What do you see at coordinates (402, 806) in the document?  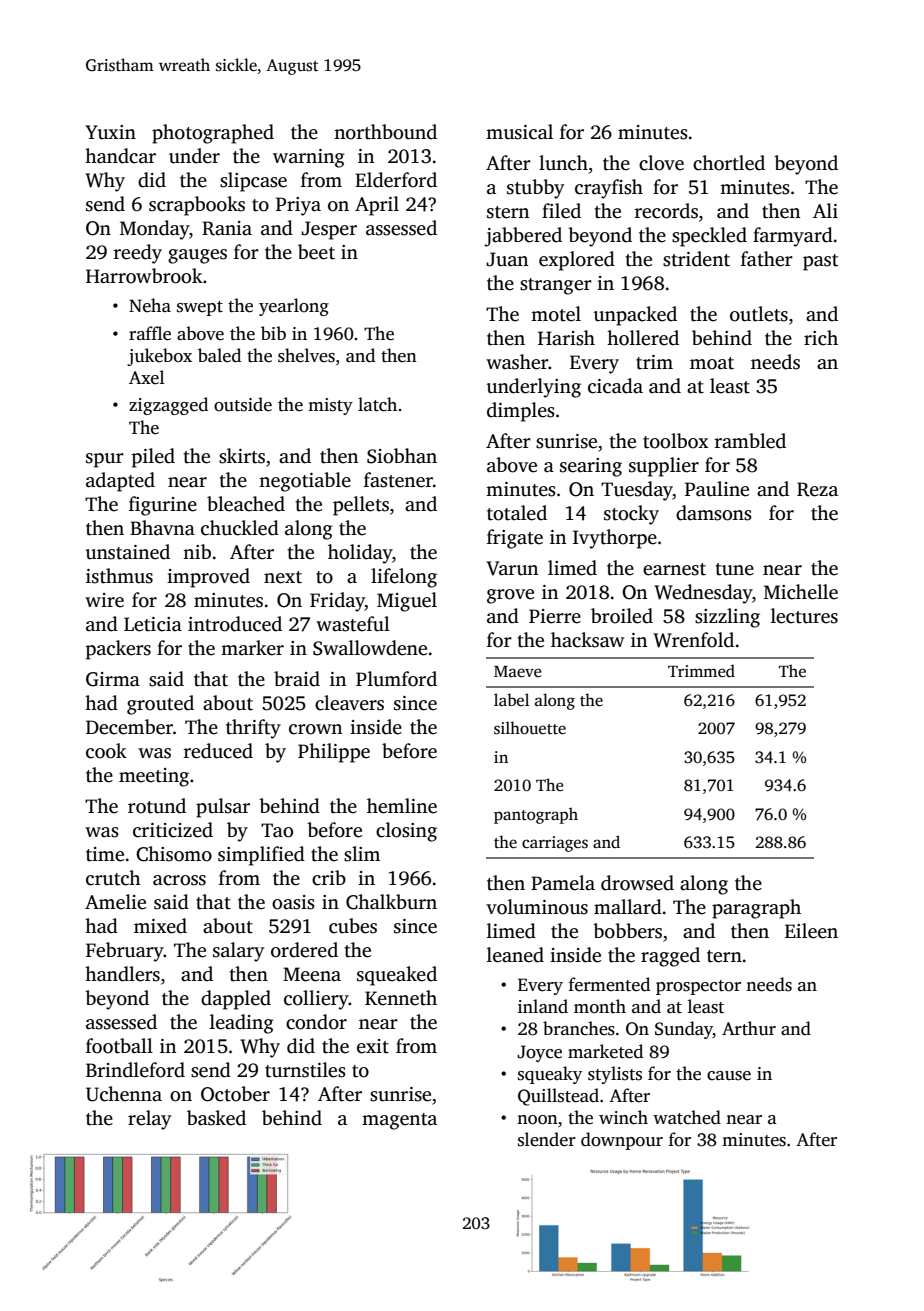 I see `hemline` at bounding box center [402, 806].
